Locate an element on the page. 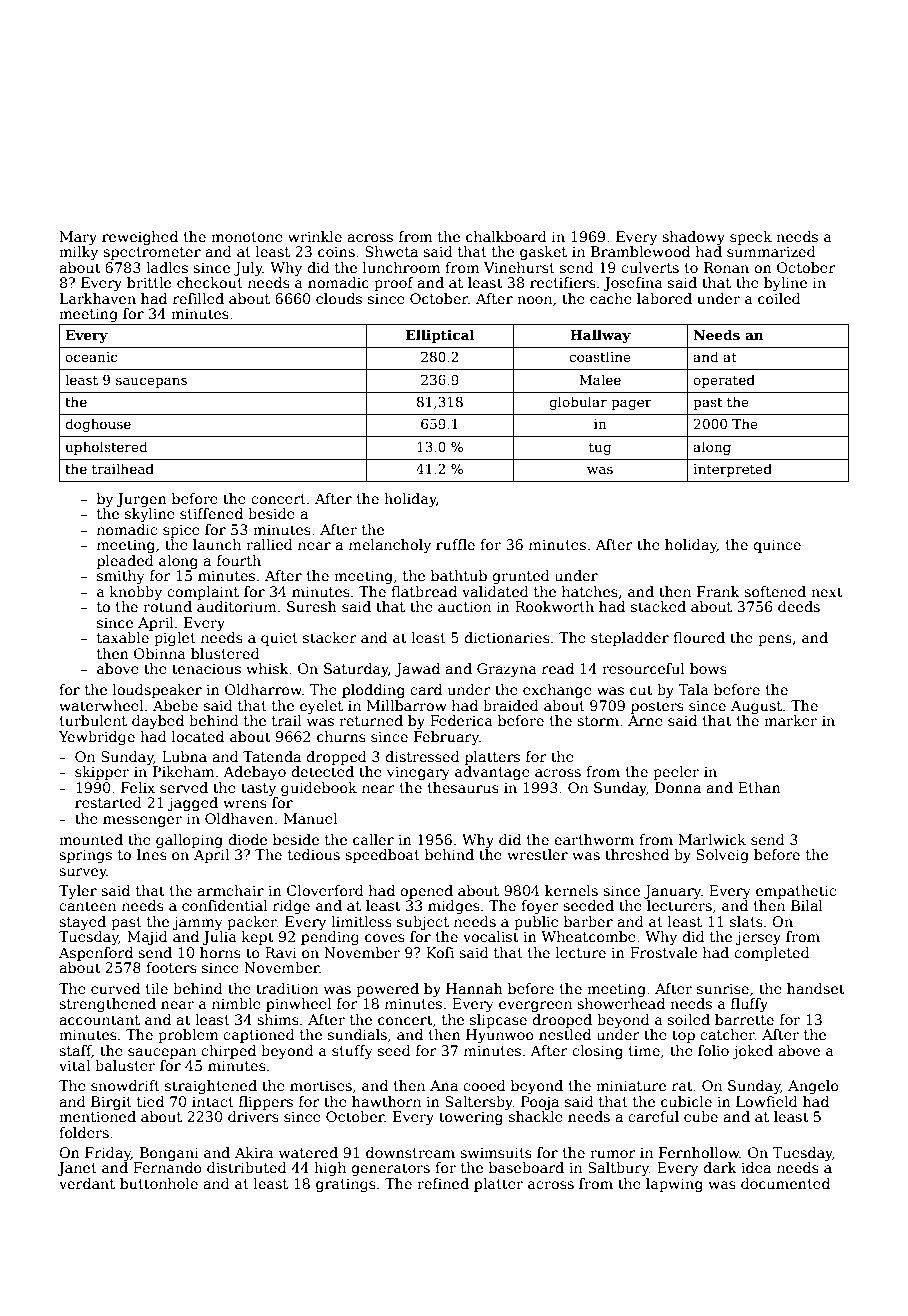  Larkhaven is located at coordinates (98, 298).
